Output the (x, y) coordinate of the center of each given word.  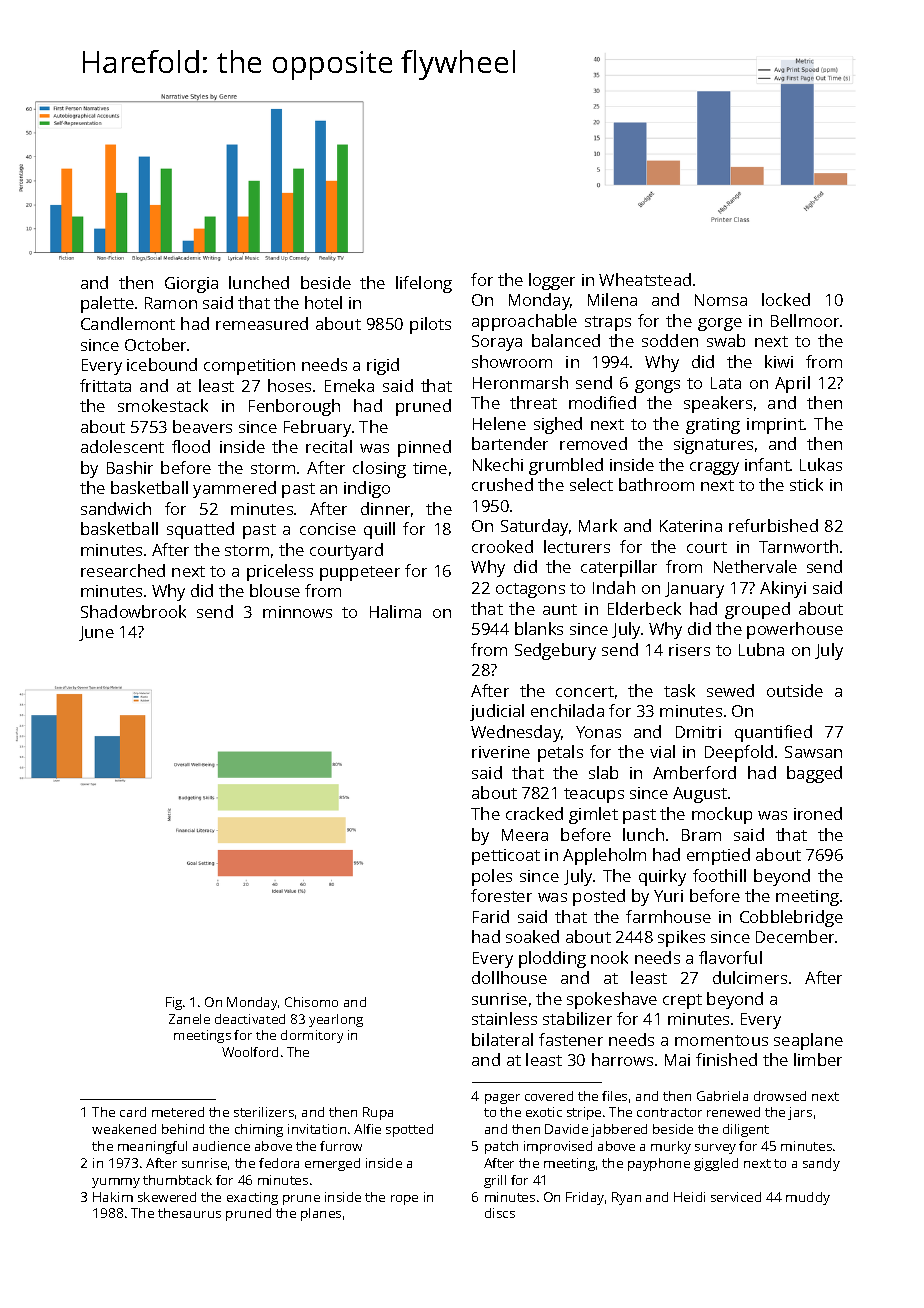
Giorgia (191, 285)
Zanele (189, 1019)
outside (795, 690)
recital (329, 446)
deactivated (250, 1019)
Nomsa (721, 300)
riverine (501, 752)
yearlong (336, 1020)
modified (602, 402)
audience (221, 1146)
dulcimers (750, 977)
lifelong (424, 284)
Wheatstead (645, 279)
